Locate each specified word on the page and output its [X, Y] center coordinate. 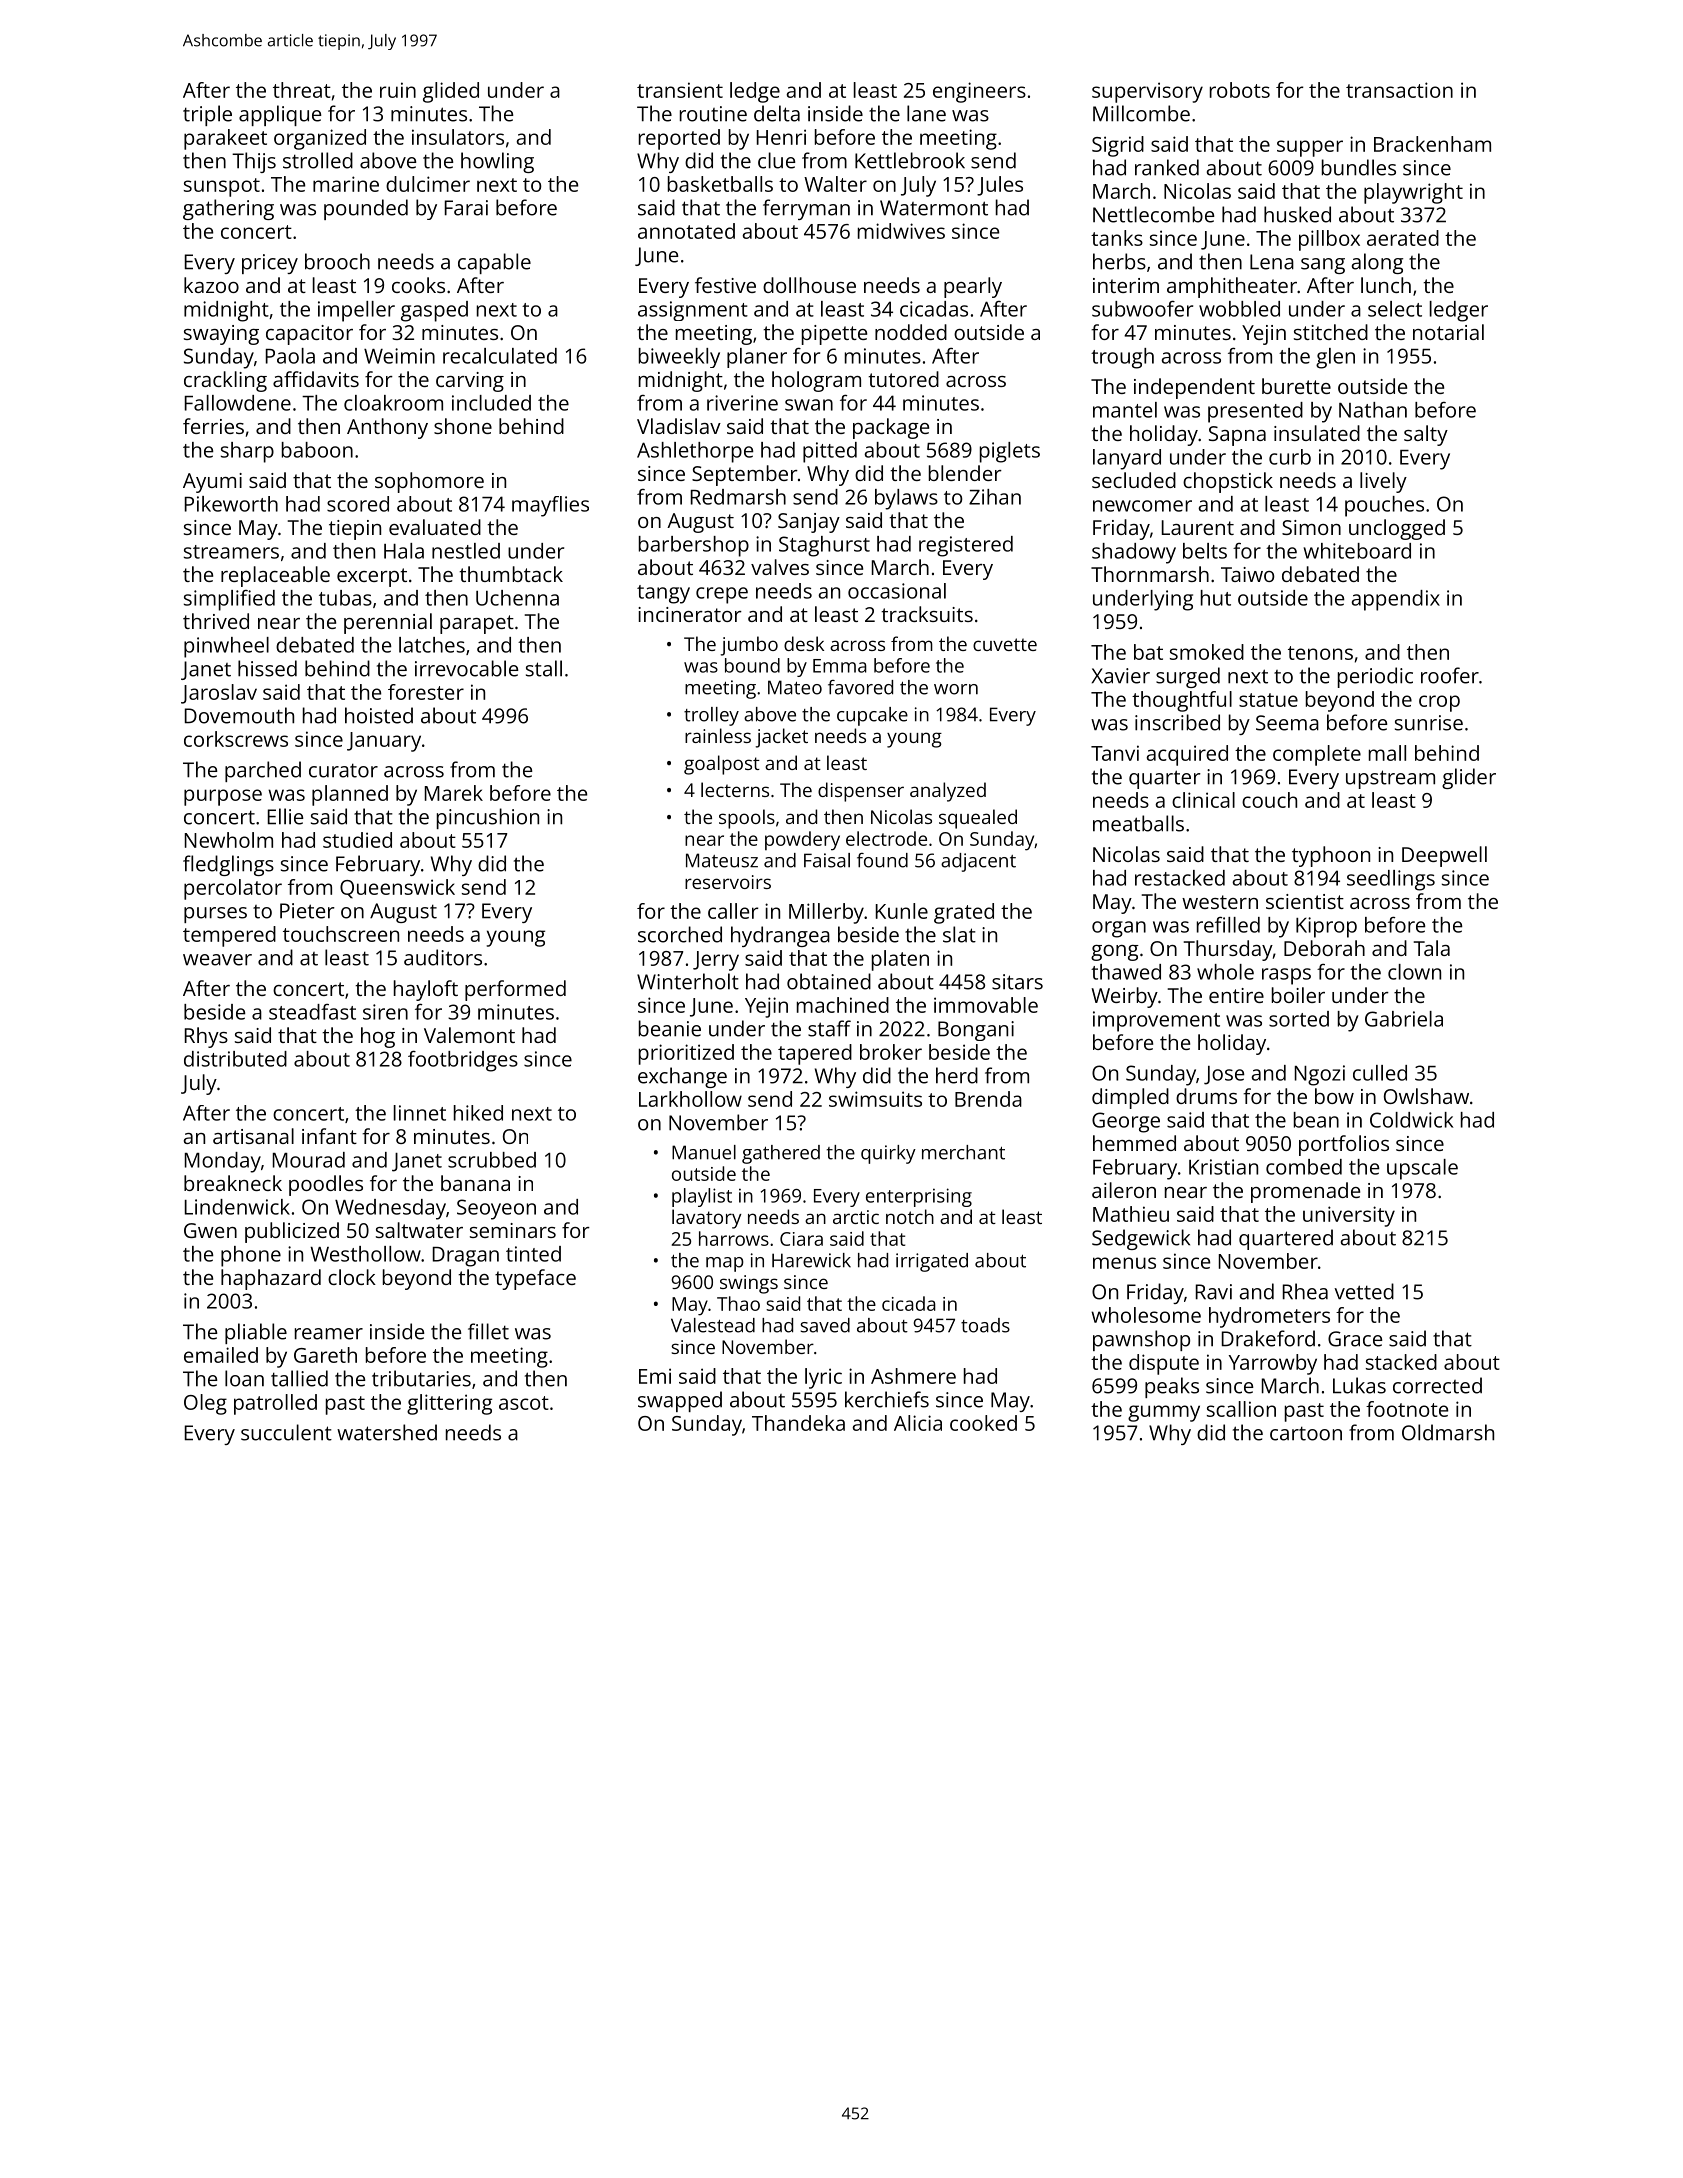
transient [680, 90]
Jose [1224, 1075]
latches [432, 645]
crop [1439, 703]
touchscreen [341, 934]
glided [451, 92]
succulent [286, 1432]
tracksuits [927, 614]
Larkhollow [690, 1099]
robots [1240, 90]
